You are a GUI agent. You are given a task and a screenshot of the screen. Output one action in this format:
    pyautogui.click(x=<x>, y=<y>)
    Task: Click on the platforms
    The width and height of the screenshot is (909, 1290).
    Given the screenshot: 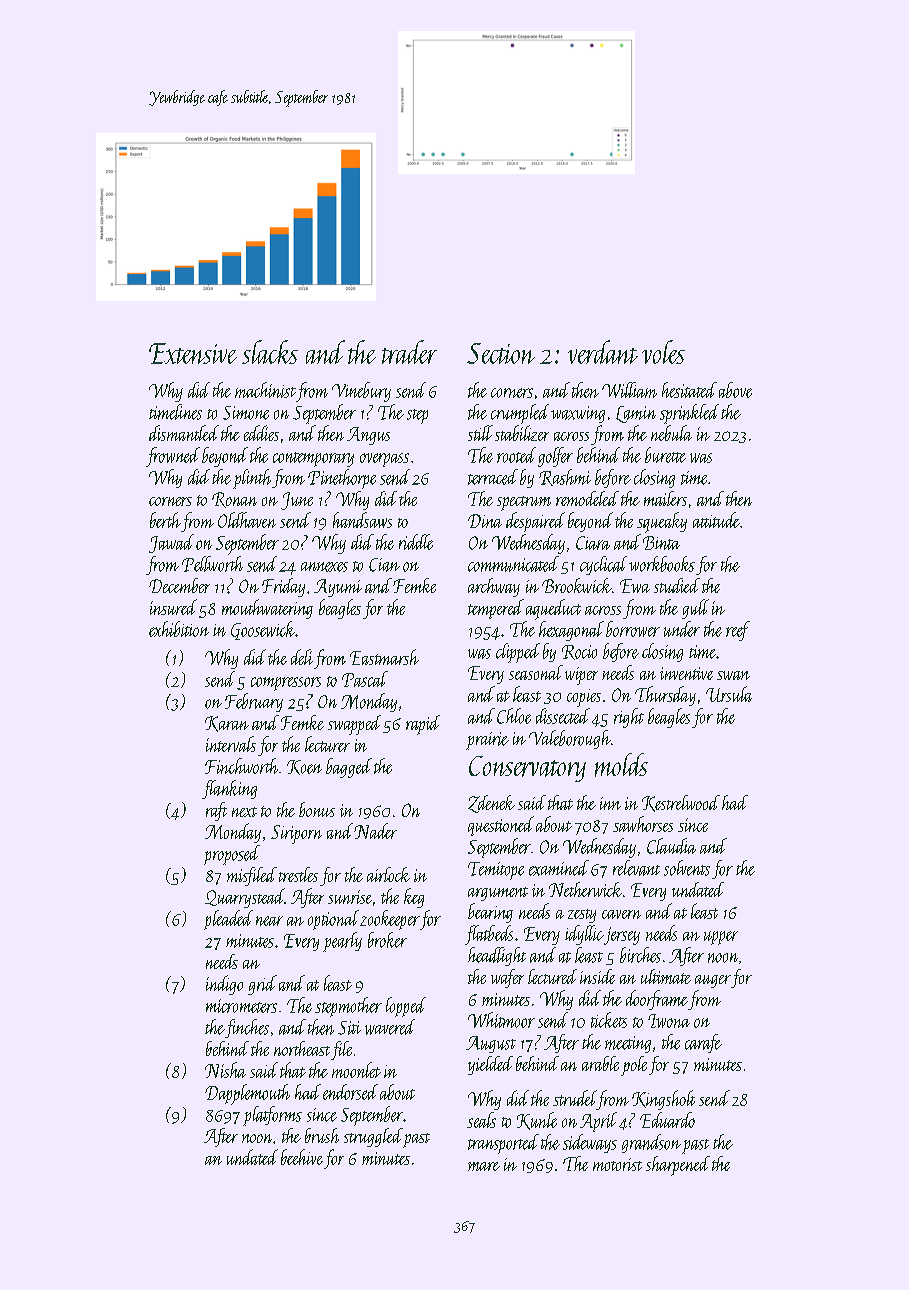 What is the action you would take?
    pyautogui.click(x=272, y=1116)
